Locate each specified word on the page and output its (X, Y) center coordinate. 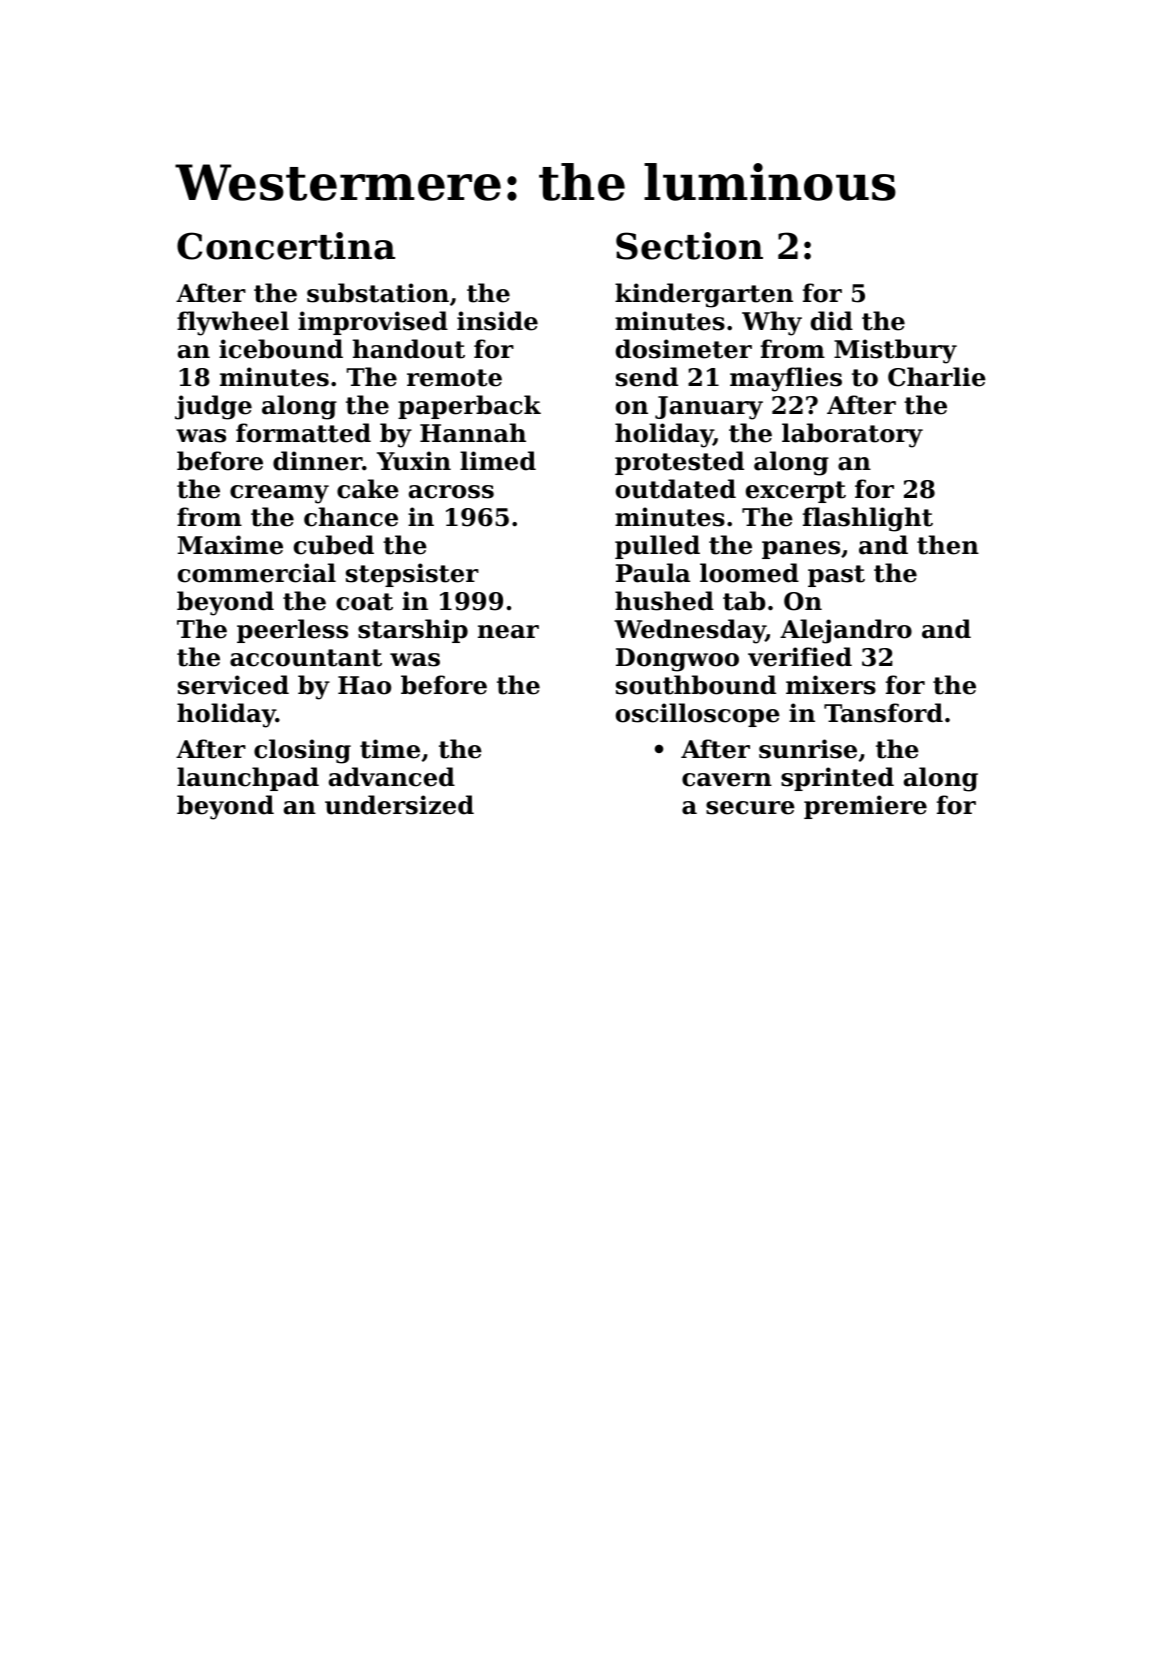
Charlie (937, 377)
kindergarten (704, 295)
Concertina (286, 246)
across (451, 492)
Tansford (883, 713)
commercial (257, 573)
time (390, 749)
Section (689, 246)
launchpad (248, 779)
